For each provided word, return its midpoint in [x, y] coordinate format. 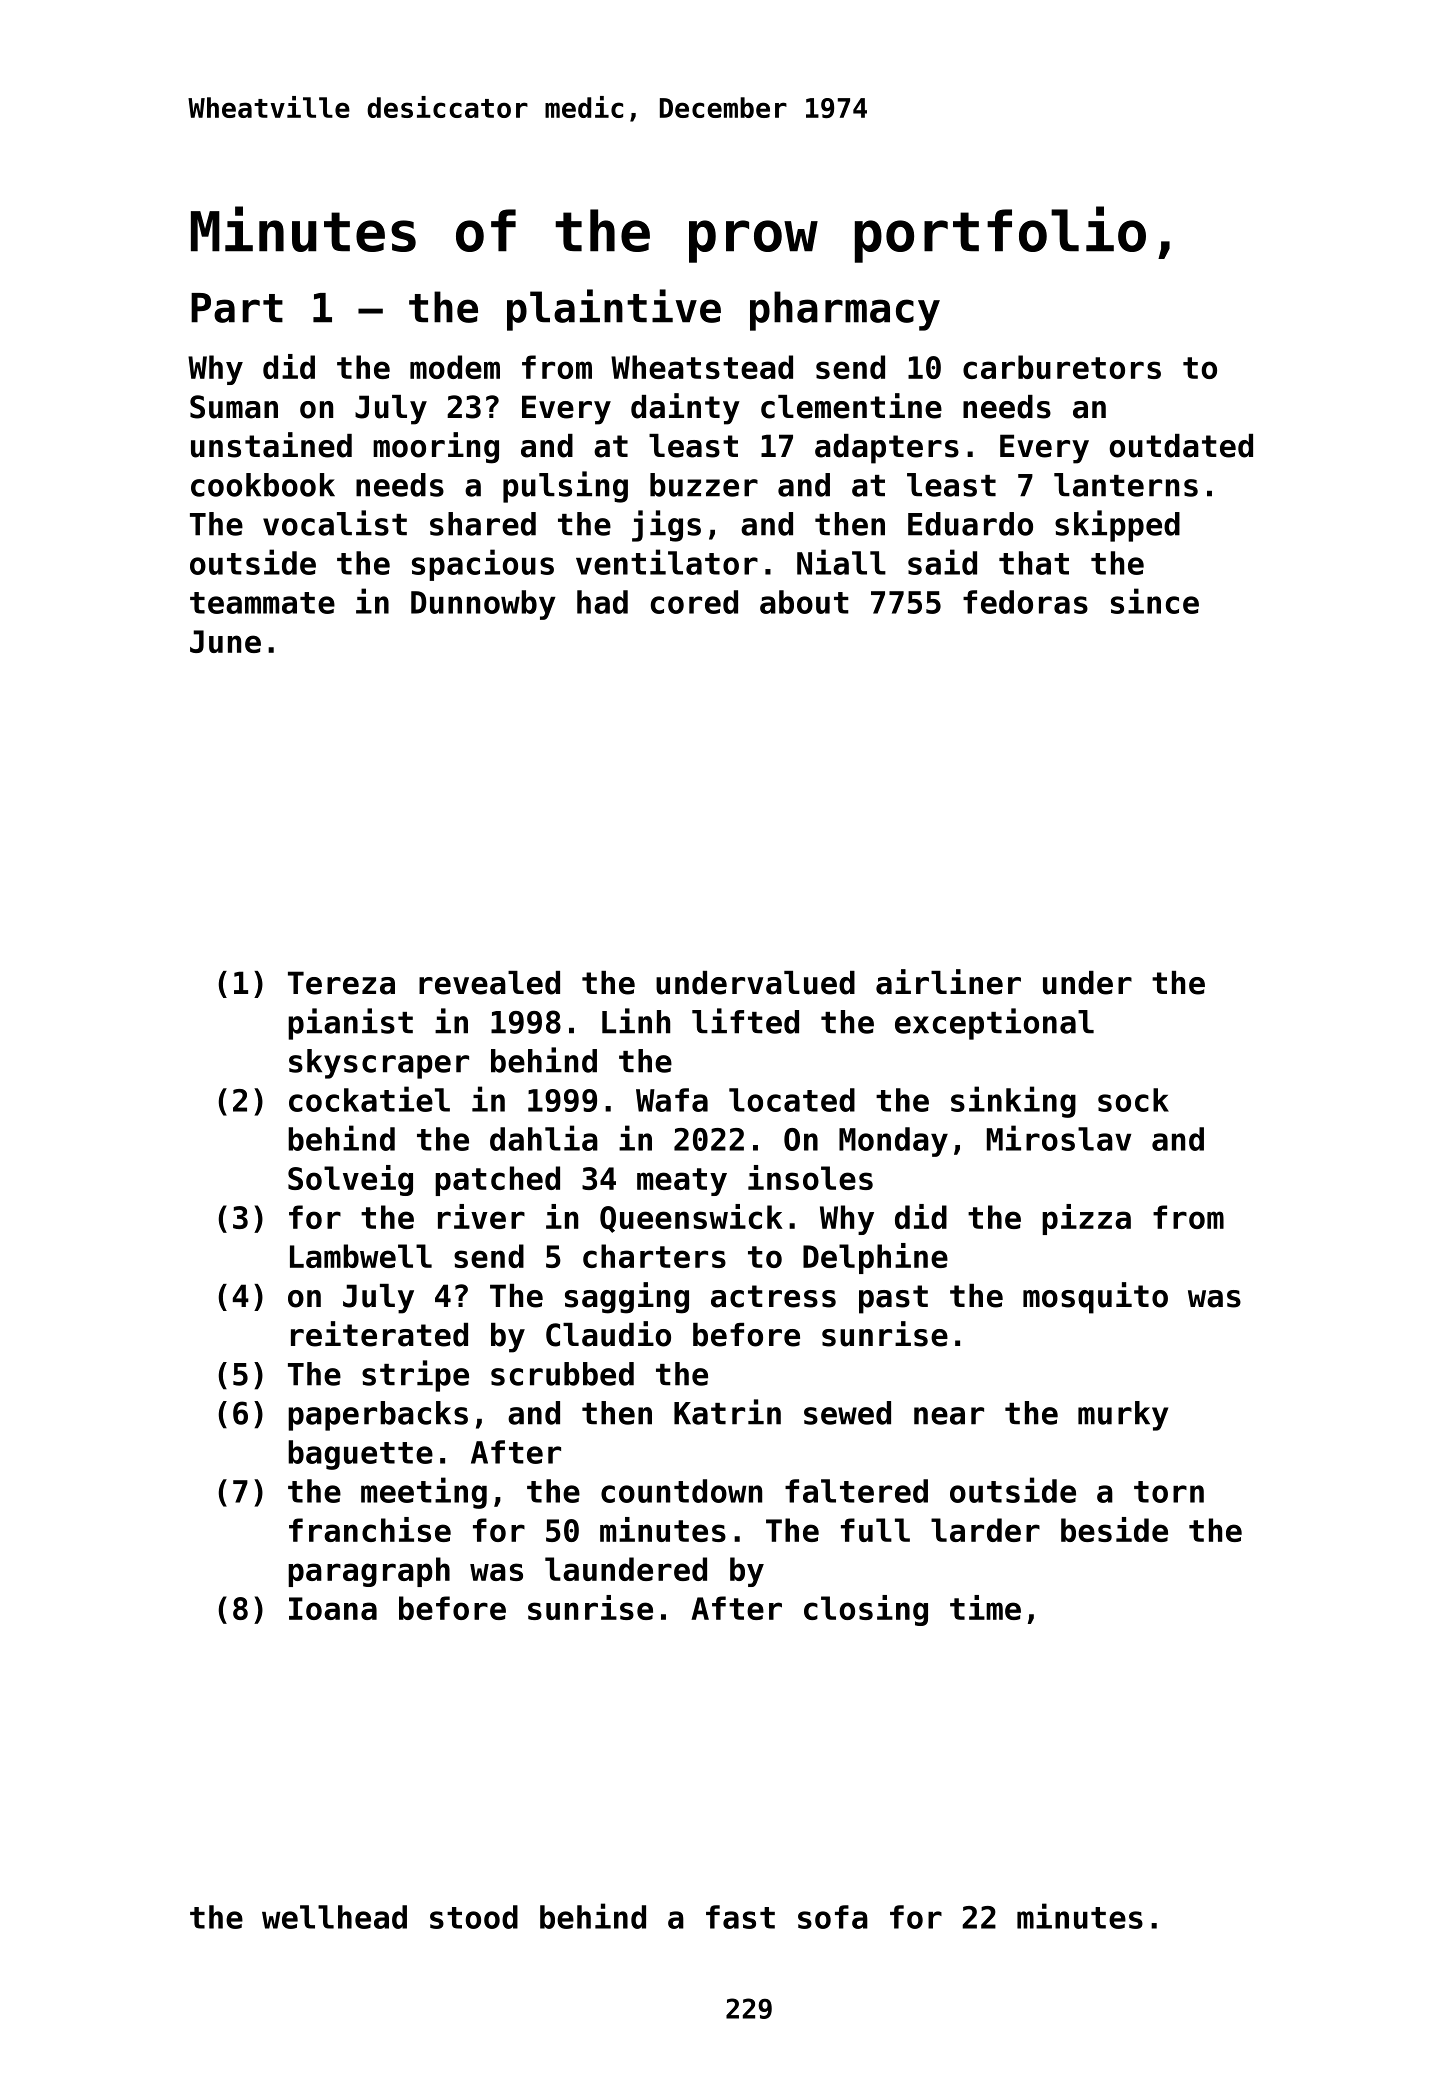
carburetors [1062, 367]
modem [455, 367]
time [985, 1607]
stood [474, 1917]
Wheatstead [702, 367]
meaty [682, 1182]
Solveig [350, 1180]
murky [1123, 1416]
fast [740, 1917]
